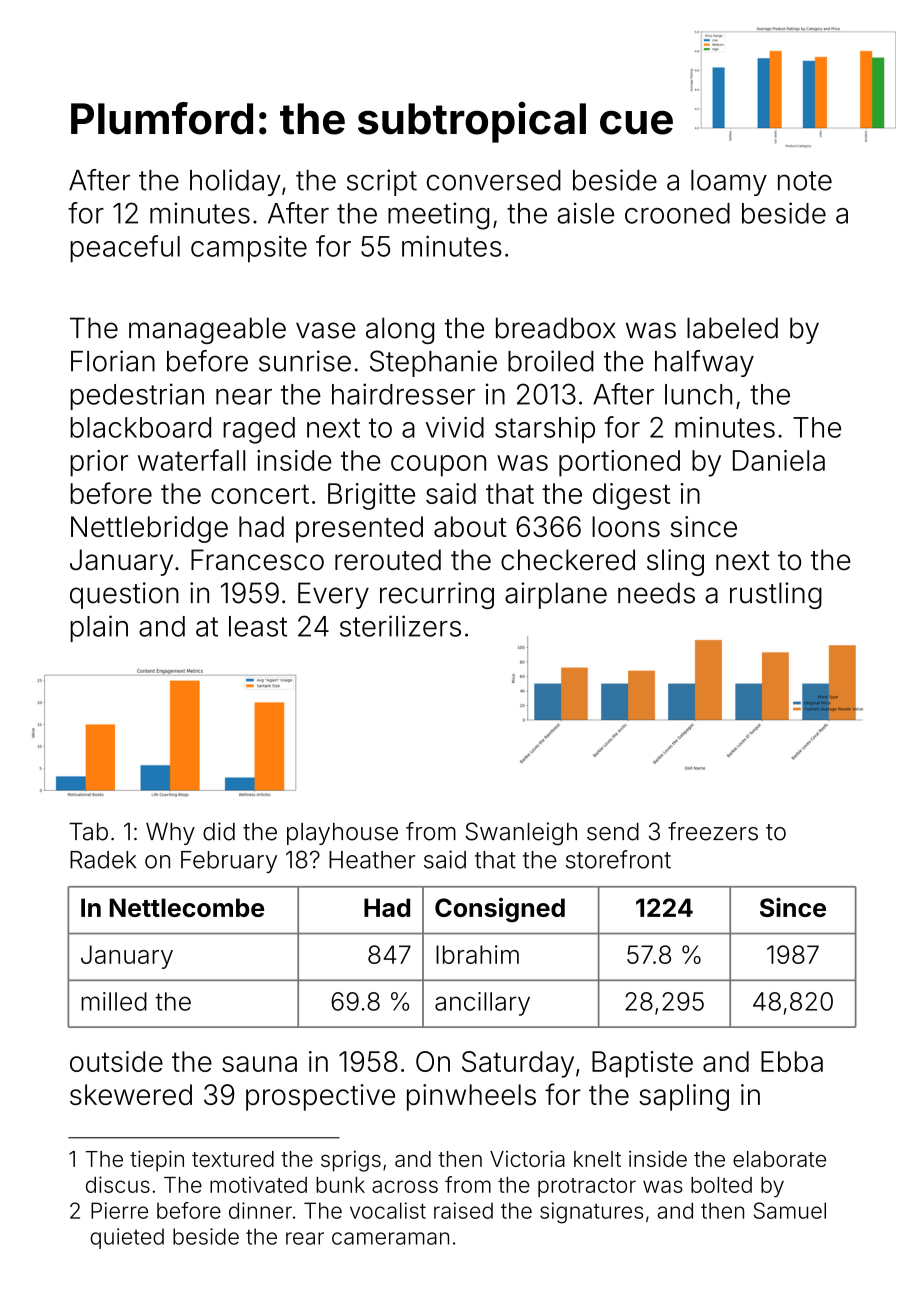 The height and width of the screenshot is (1311, 924). What do you see at coordinates (233, 1159) in the screenshot?
I see `textured` at bounding box center [233, 1159].
